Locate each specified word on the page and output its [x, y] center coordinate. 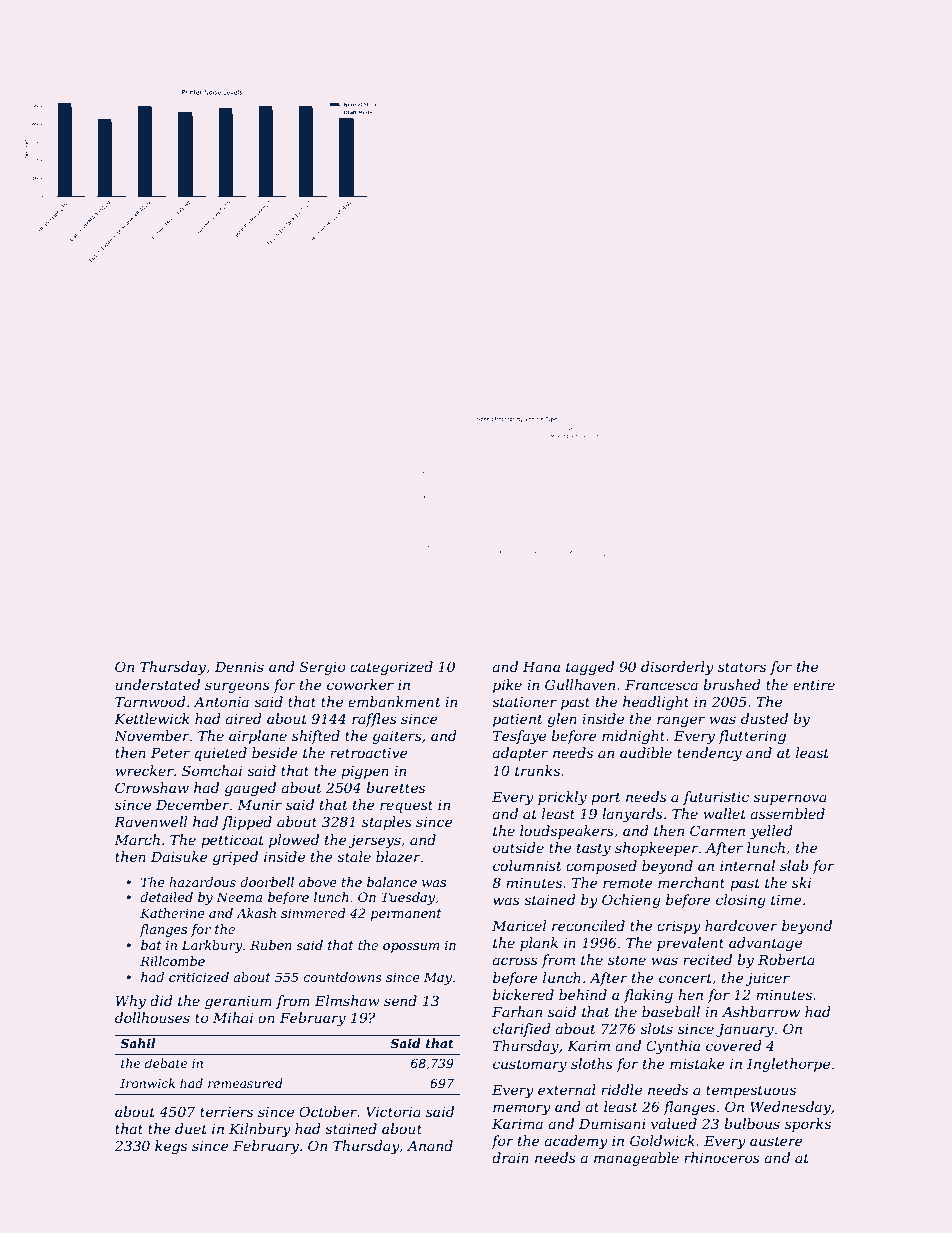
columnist [527, 865]
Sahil [138, 1043]
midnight [633, 737]
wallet [724, 813]
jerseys [375, 841]
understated [158, 684]
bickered [523, 994]
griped [235, 858]
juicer [768, 979]
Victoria [393, 1111]
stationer [524, 702]
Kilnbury [260, 1130]
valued [674, 1123]
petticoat [232, 841]
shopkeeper [657, 849]
